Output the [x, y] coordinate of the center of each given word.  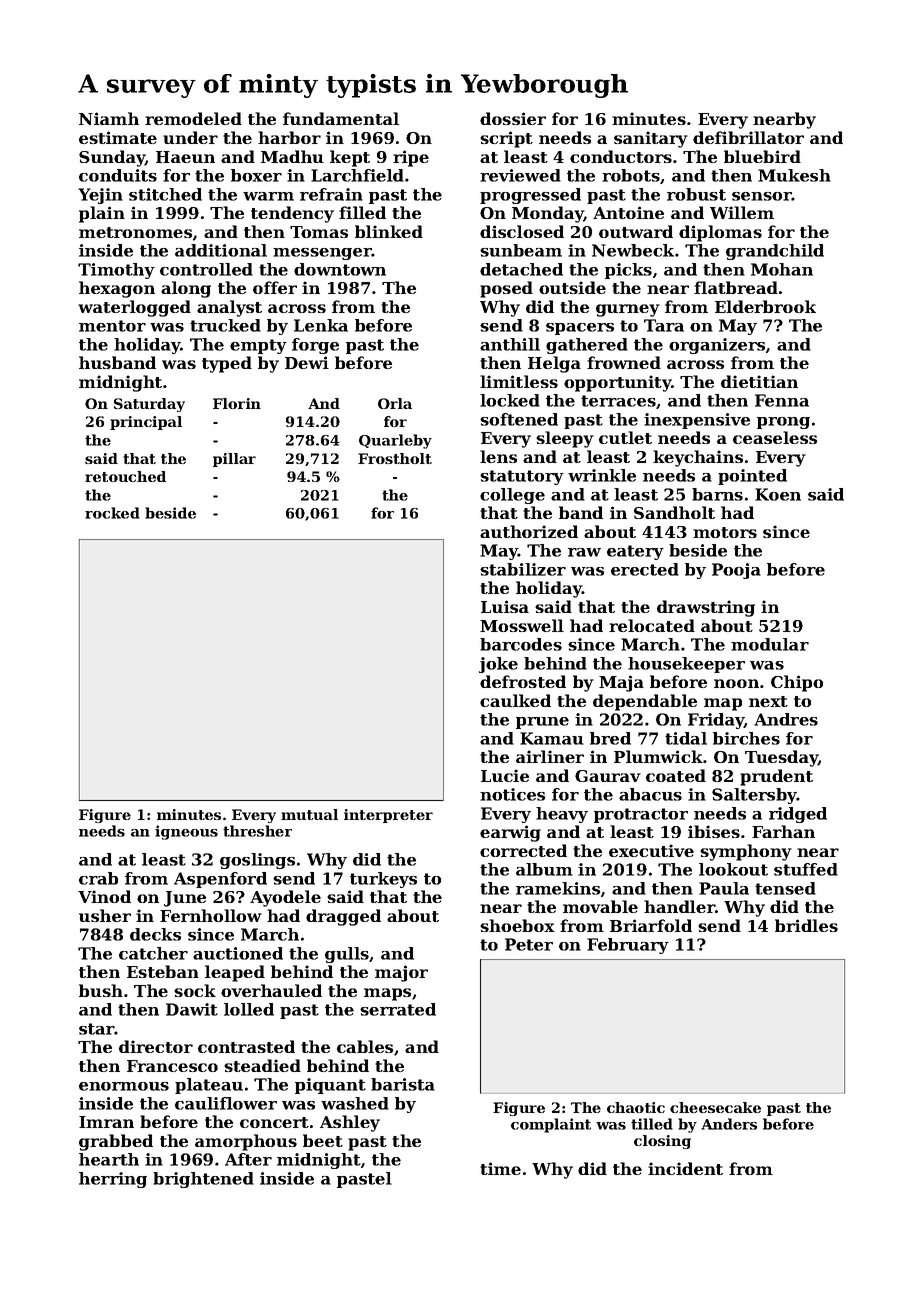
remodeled [193, 118]
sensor [762, 196]
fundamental [341, 118]
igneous [186, 832]
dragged [343, 917]
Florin [237, 403]
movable [600, 906]
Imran [106, 1122]
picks [628, 271]
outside [572, 287]
